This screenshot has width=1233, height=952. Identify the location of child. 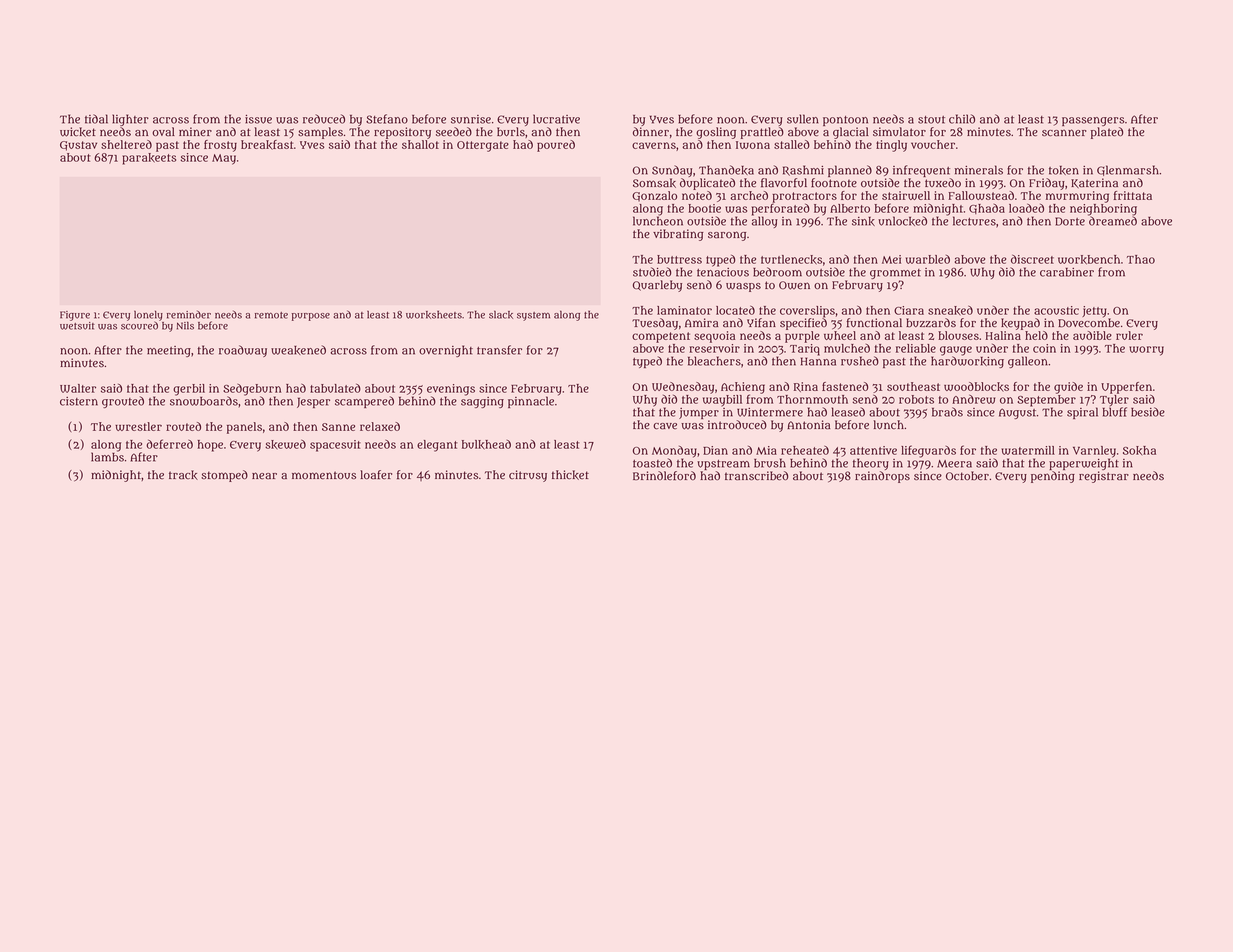
(962, 119).
